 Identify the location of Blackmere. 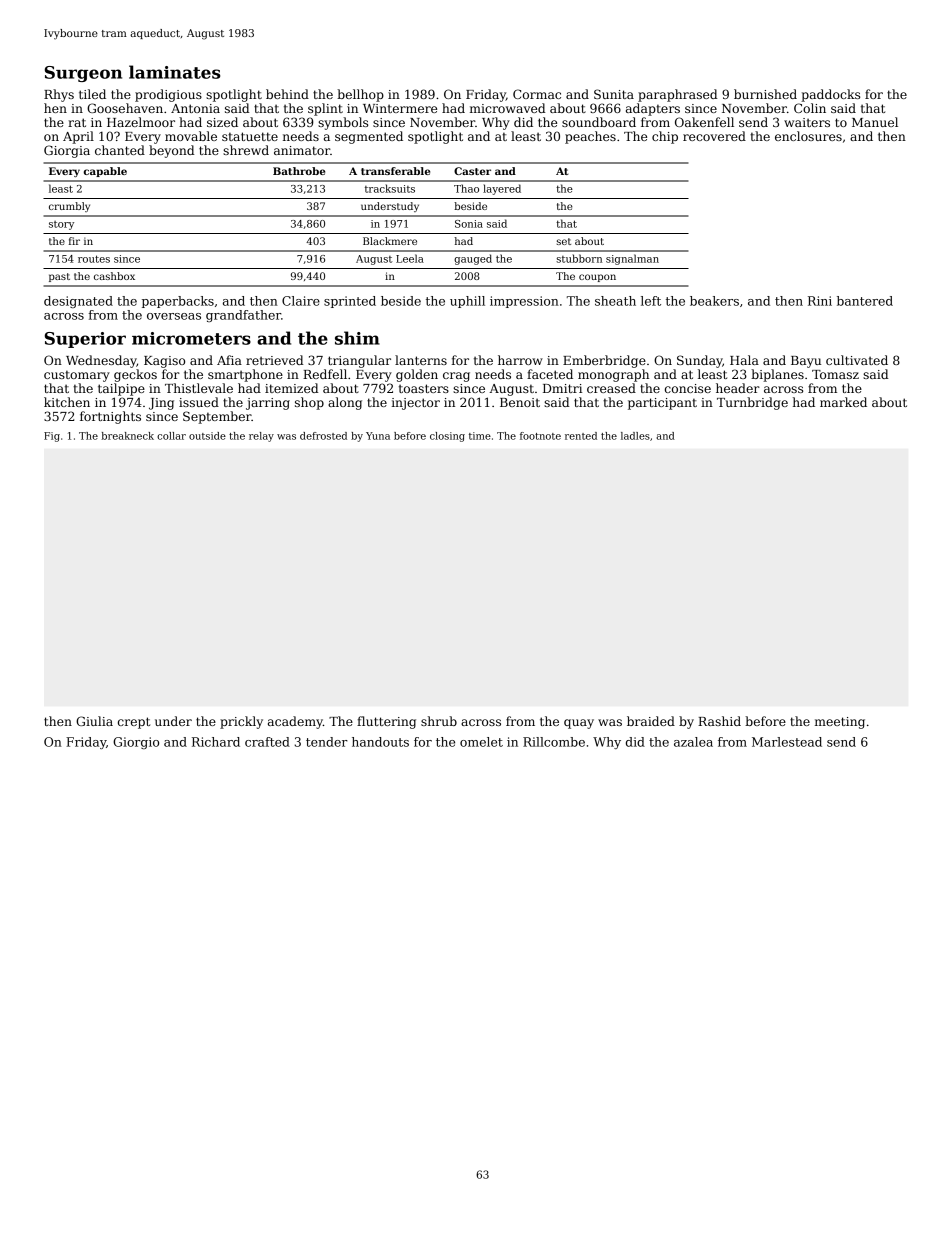
(390, 241).
